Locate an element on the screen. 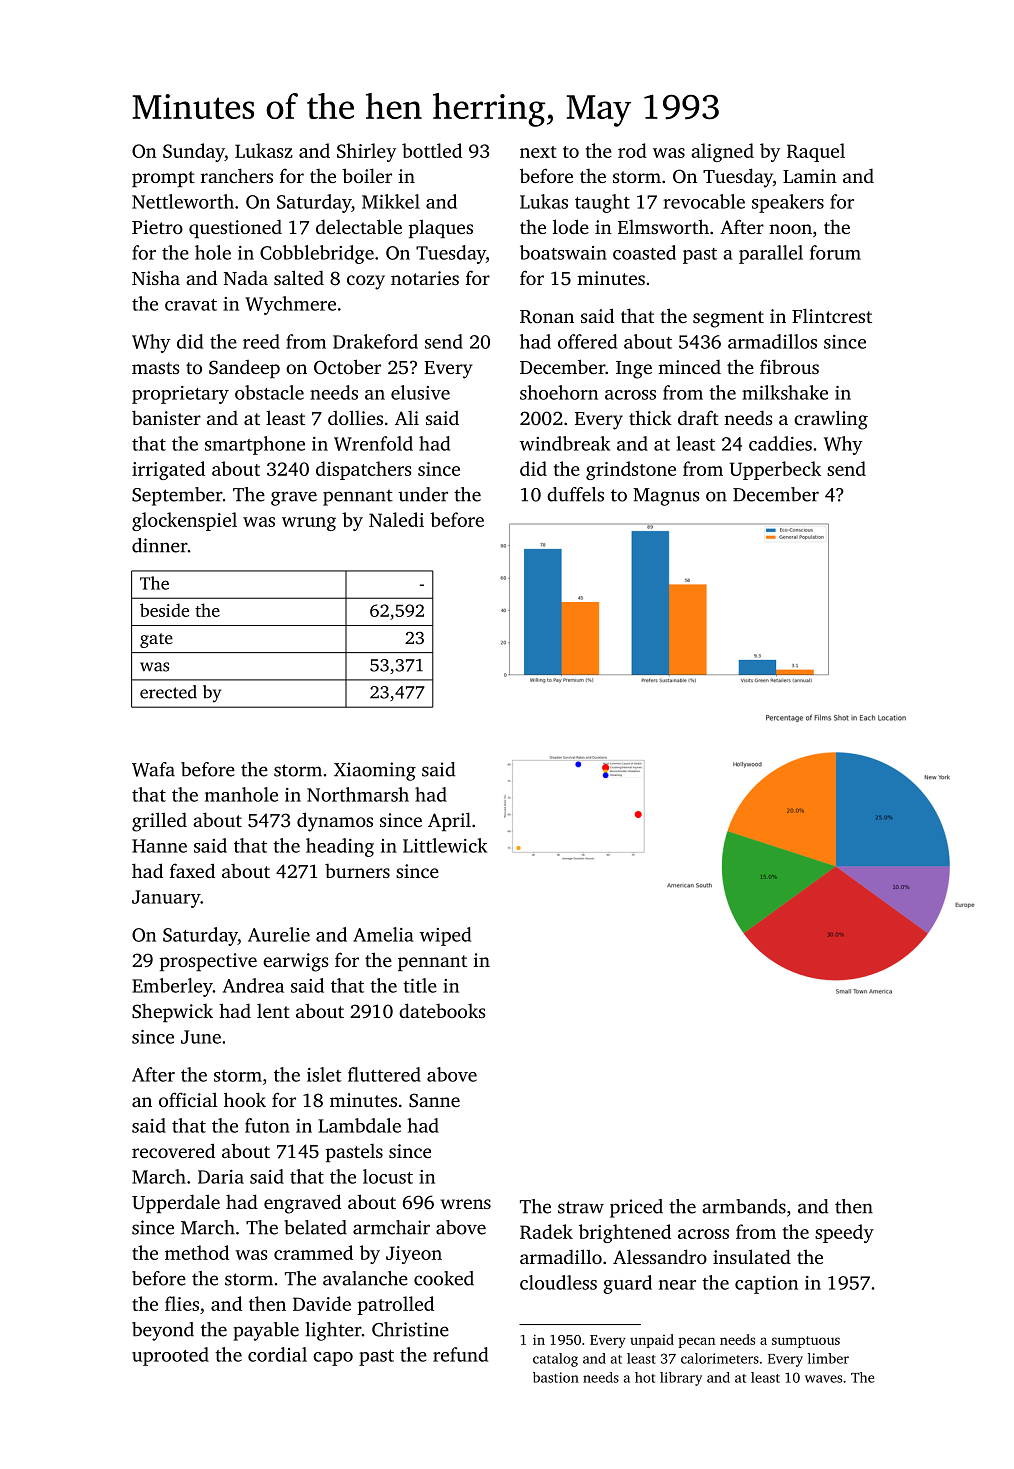  aligned is located at coordinates (722, 152).
